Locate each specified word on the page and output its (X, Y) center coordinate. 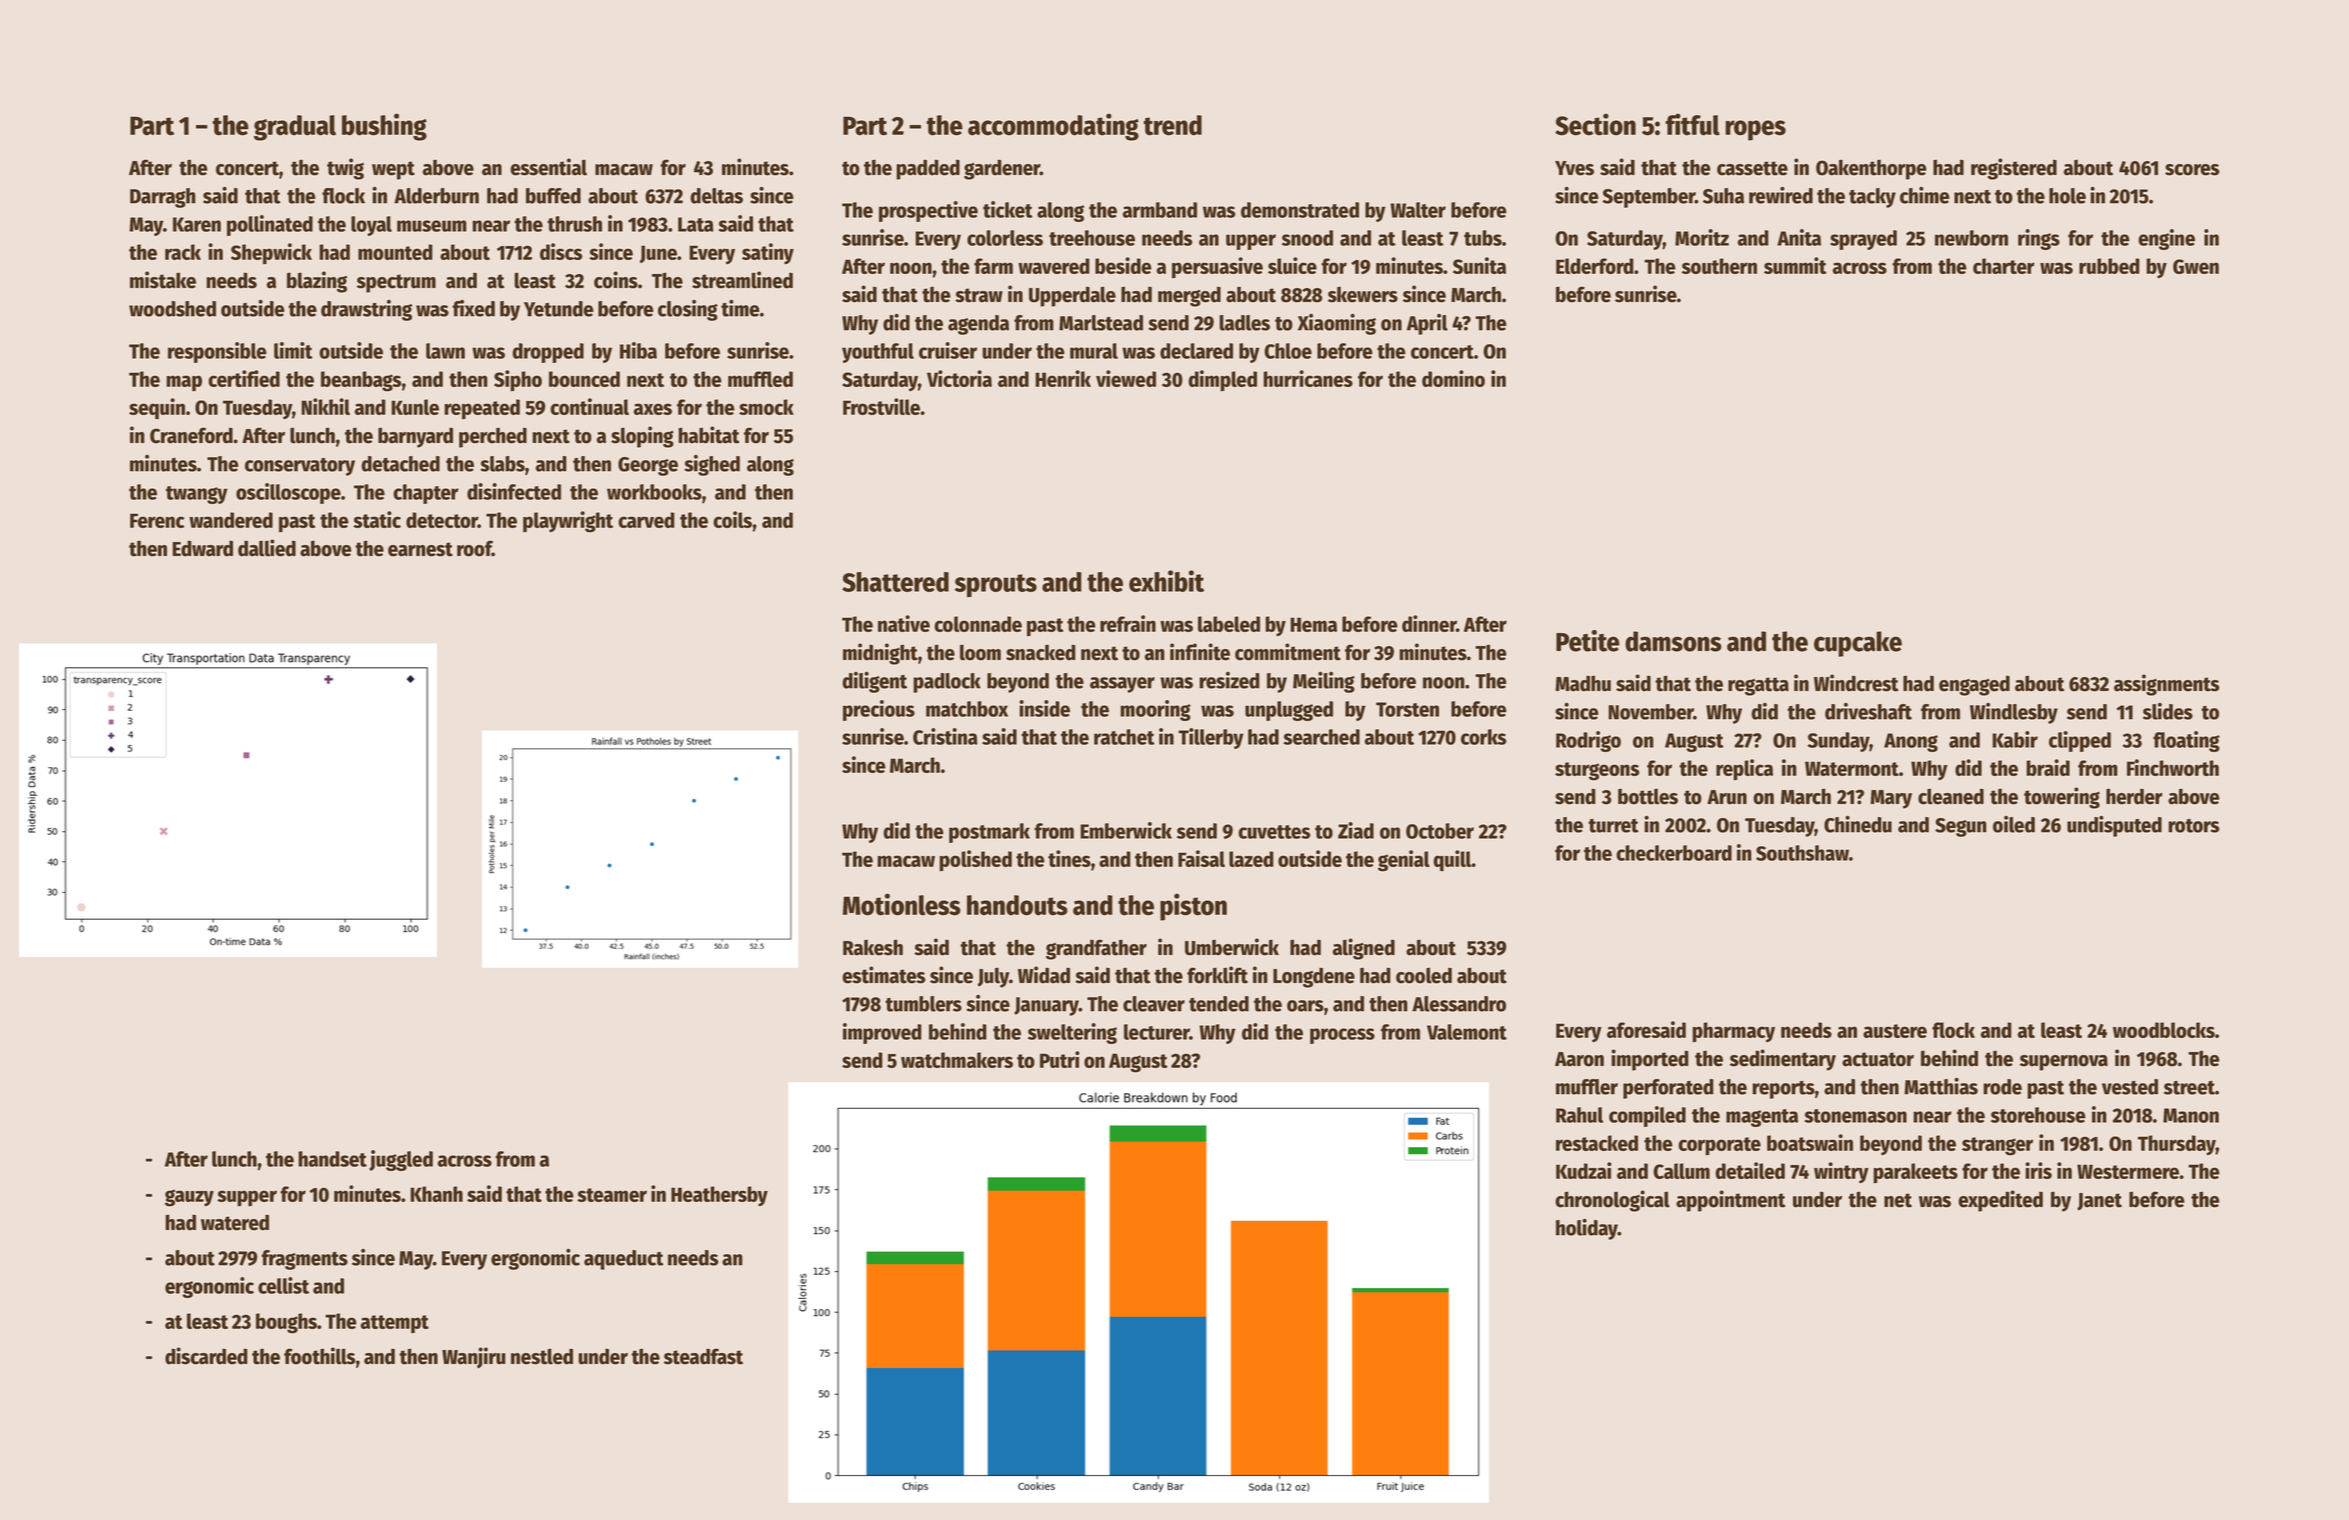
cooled (1424, 975)
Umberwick (1232, 947)
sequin (157, 408)
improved (882, 1033)
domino (1453, 378)
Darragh (163, 198)
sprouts (996, 586)
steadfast (703, 1356)
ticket (1008, 209)
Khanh (436, 1194)
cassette (1752, 168)
